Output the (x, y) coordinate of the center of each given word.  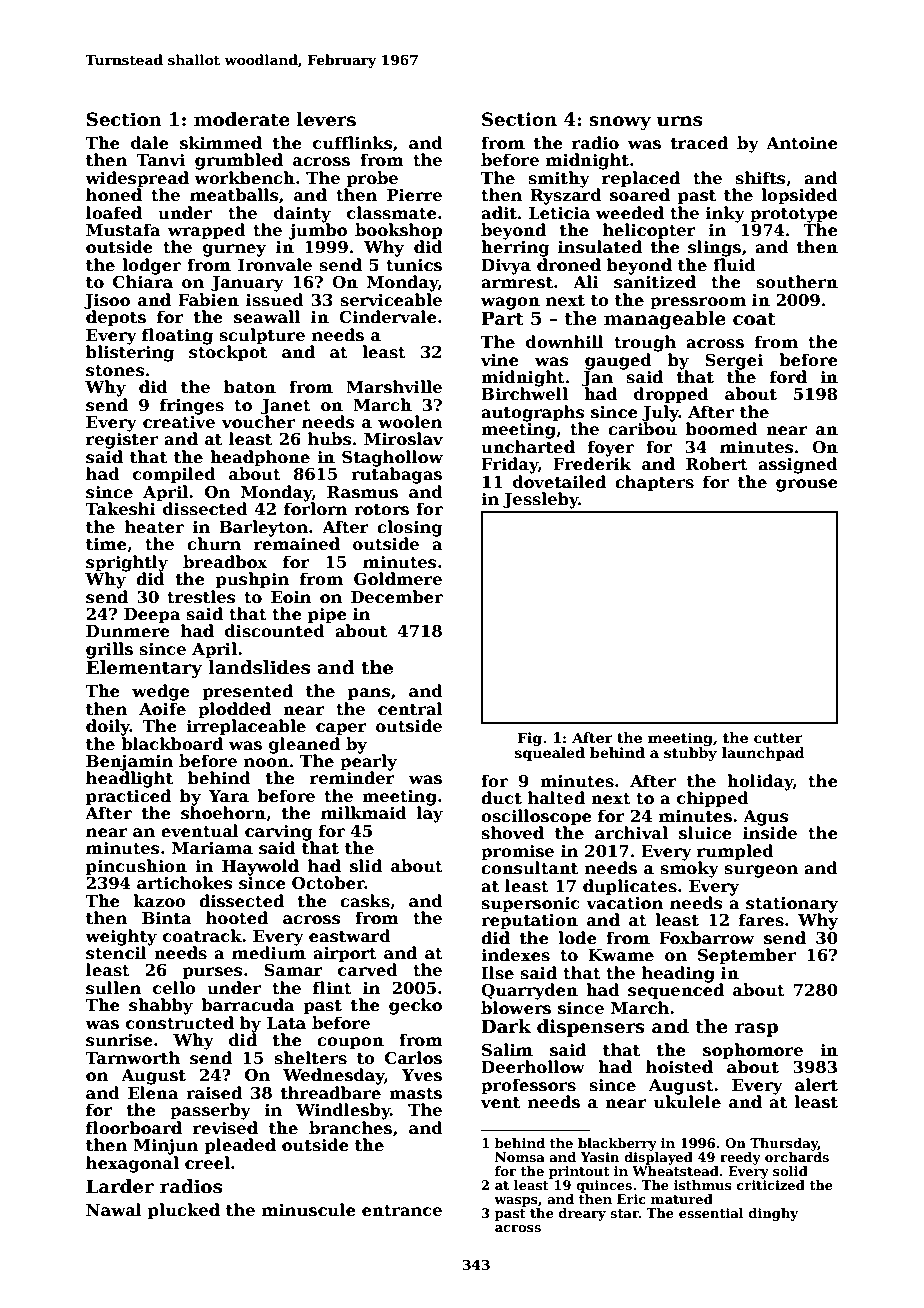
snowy (620, 123)
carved (368, 970)
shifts (760, 178)
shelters (310, 1058)
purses (212, 973)
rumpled (735, 852)
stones (115, 371)
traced (699, 143)
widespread (137, 179)
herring (515, 248)
